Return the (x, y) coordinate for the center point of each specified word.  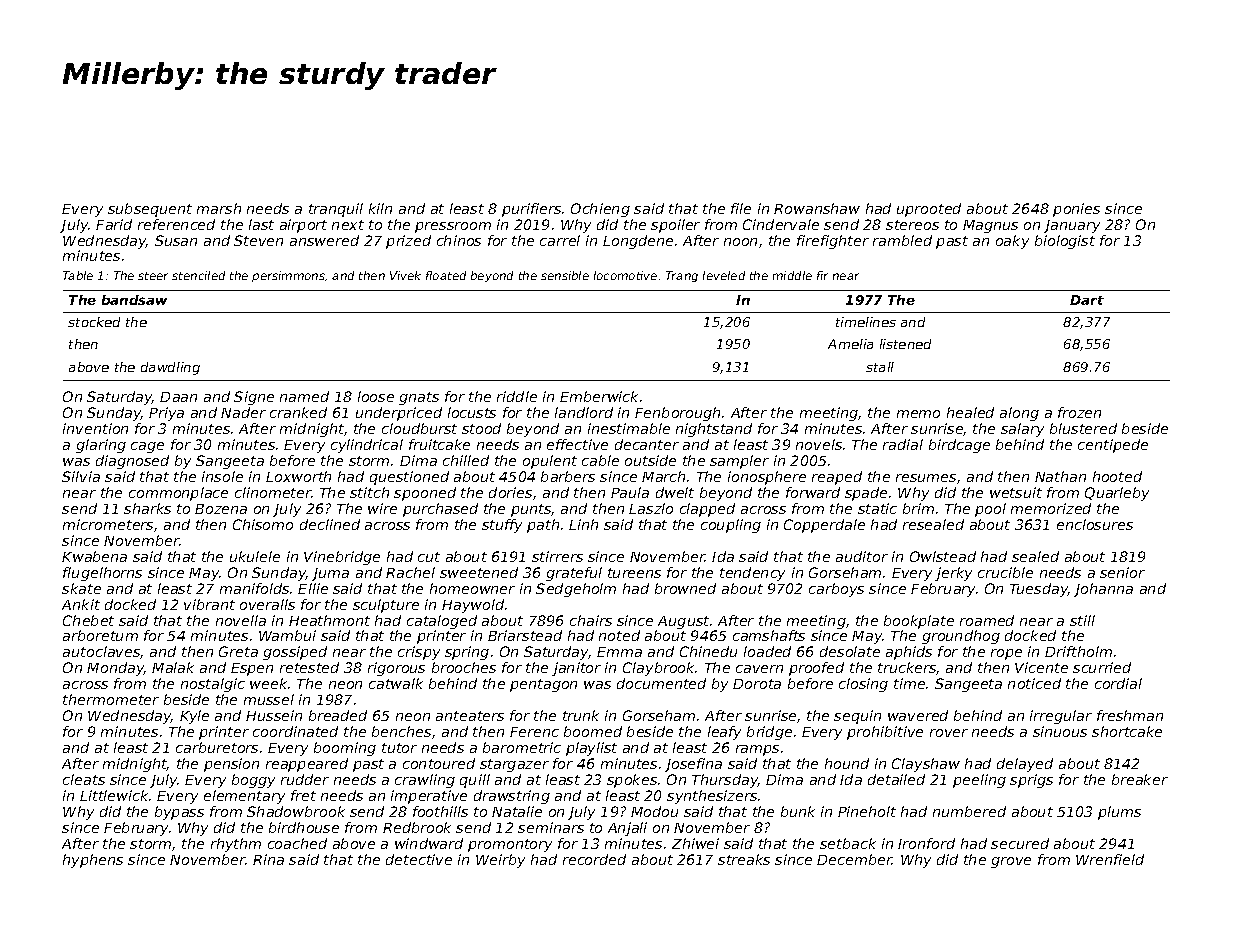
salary (1022, 430)
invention (95, 428)
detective (419, 859)
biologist (1065, 242)
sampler (739, 462)
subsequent (150, 210)
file (741, 208)
